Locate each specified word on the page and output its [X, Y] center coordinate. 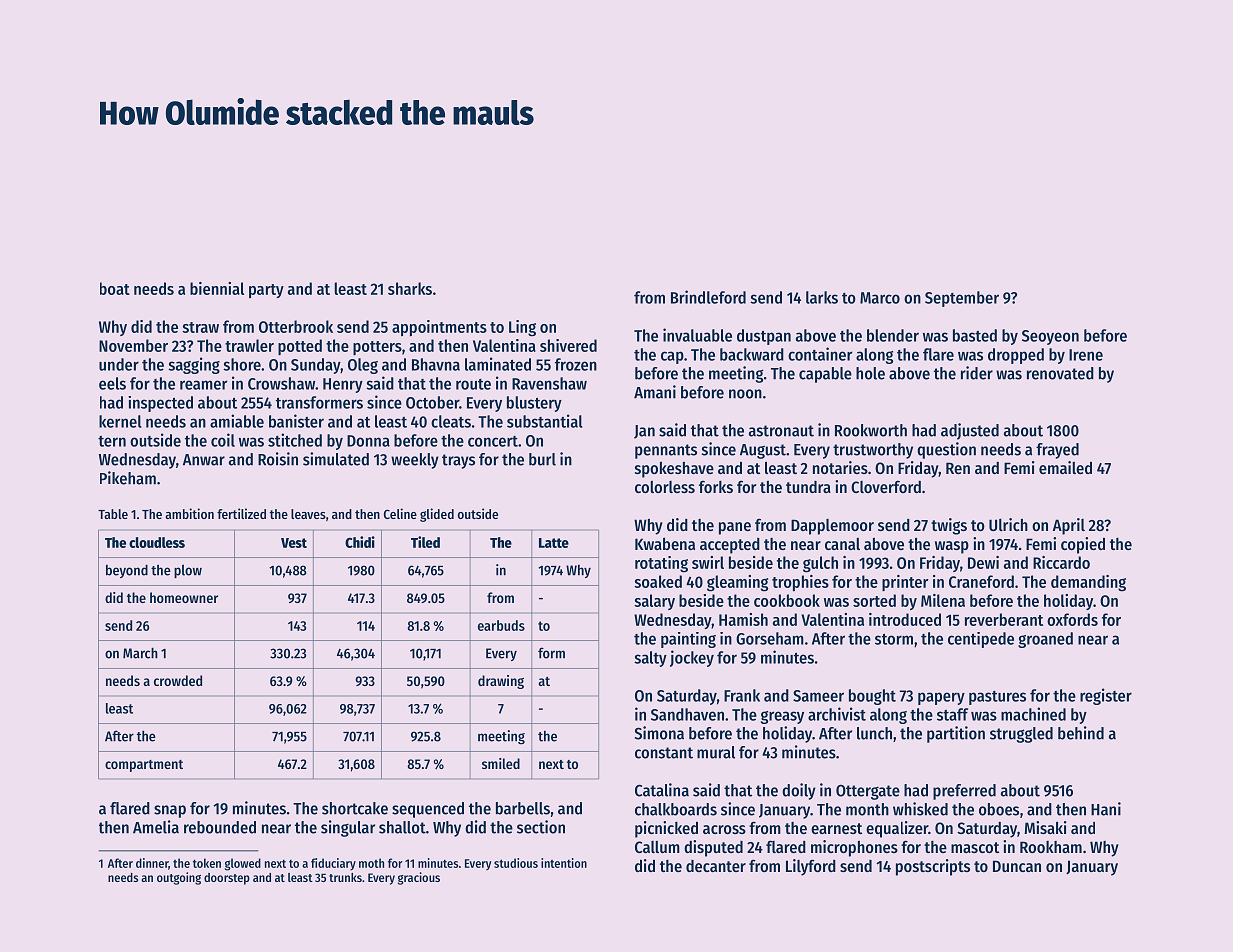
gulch [820, 564]
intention [564, 863]
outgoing [179, 878]
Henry [343, 385]
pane [735, 528]
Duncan [1017, 866]
